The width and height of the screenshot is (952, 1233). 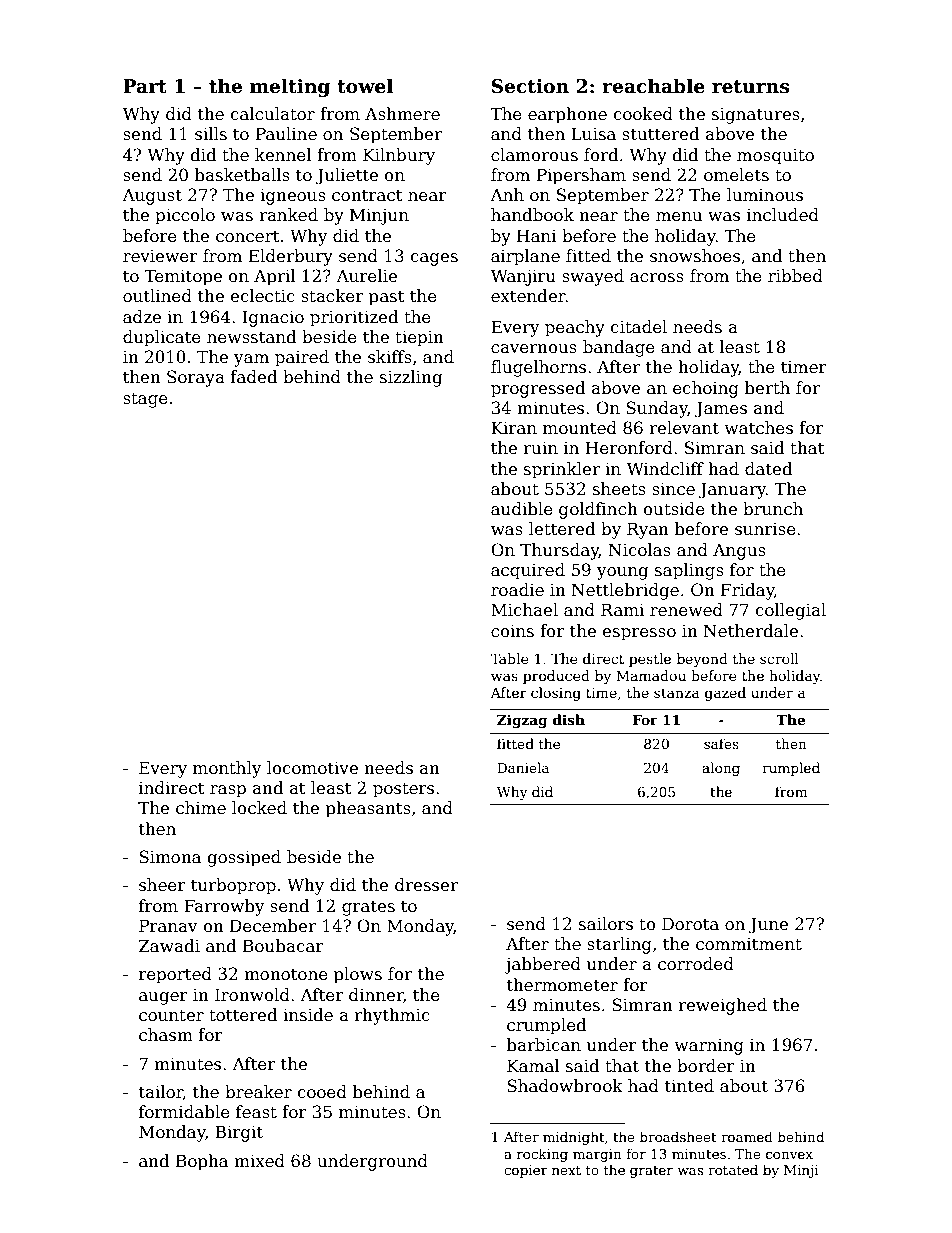 I want to click on commitment, so click(x=749, y=944).
